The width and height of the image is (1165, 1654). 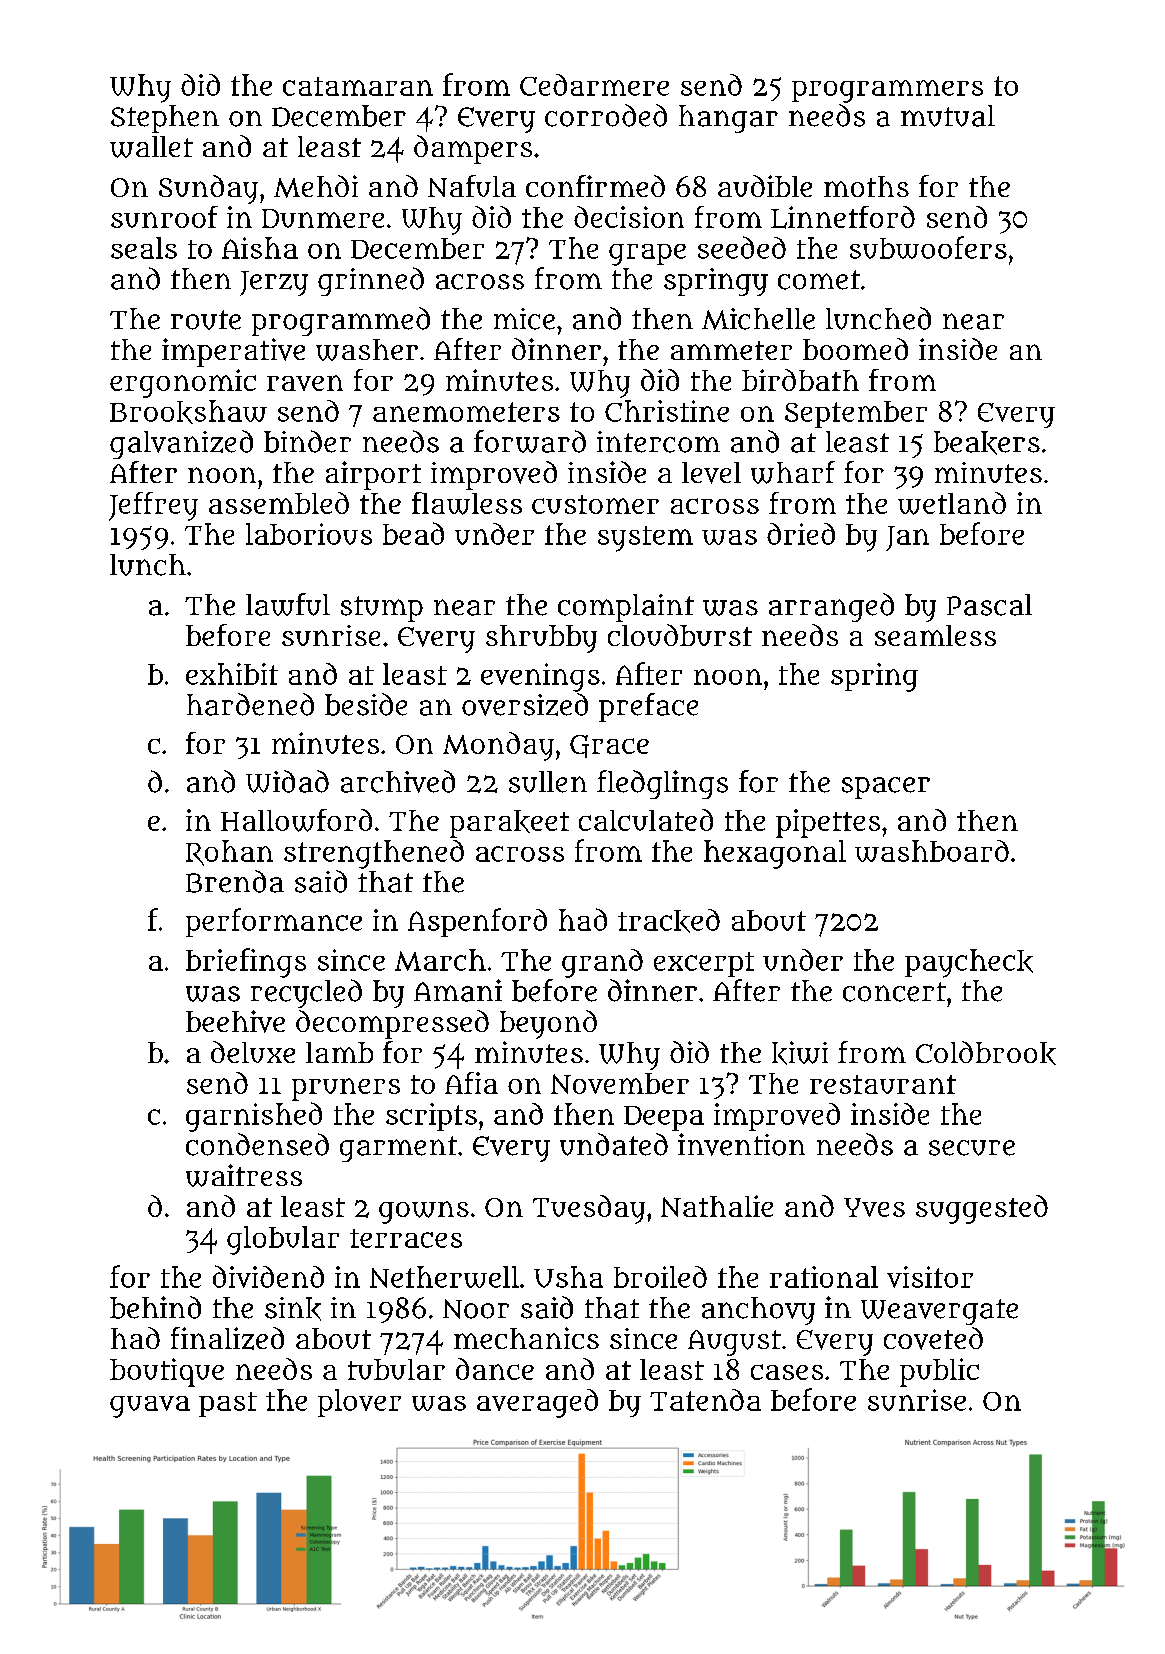 I want to click on guava, so click(x=150, y=1407).
